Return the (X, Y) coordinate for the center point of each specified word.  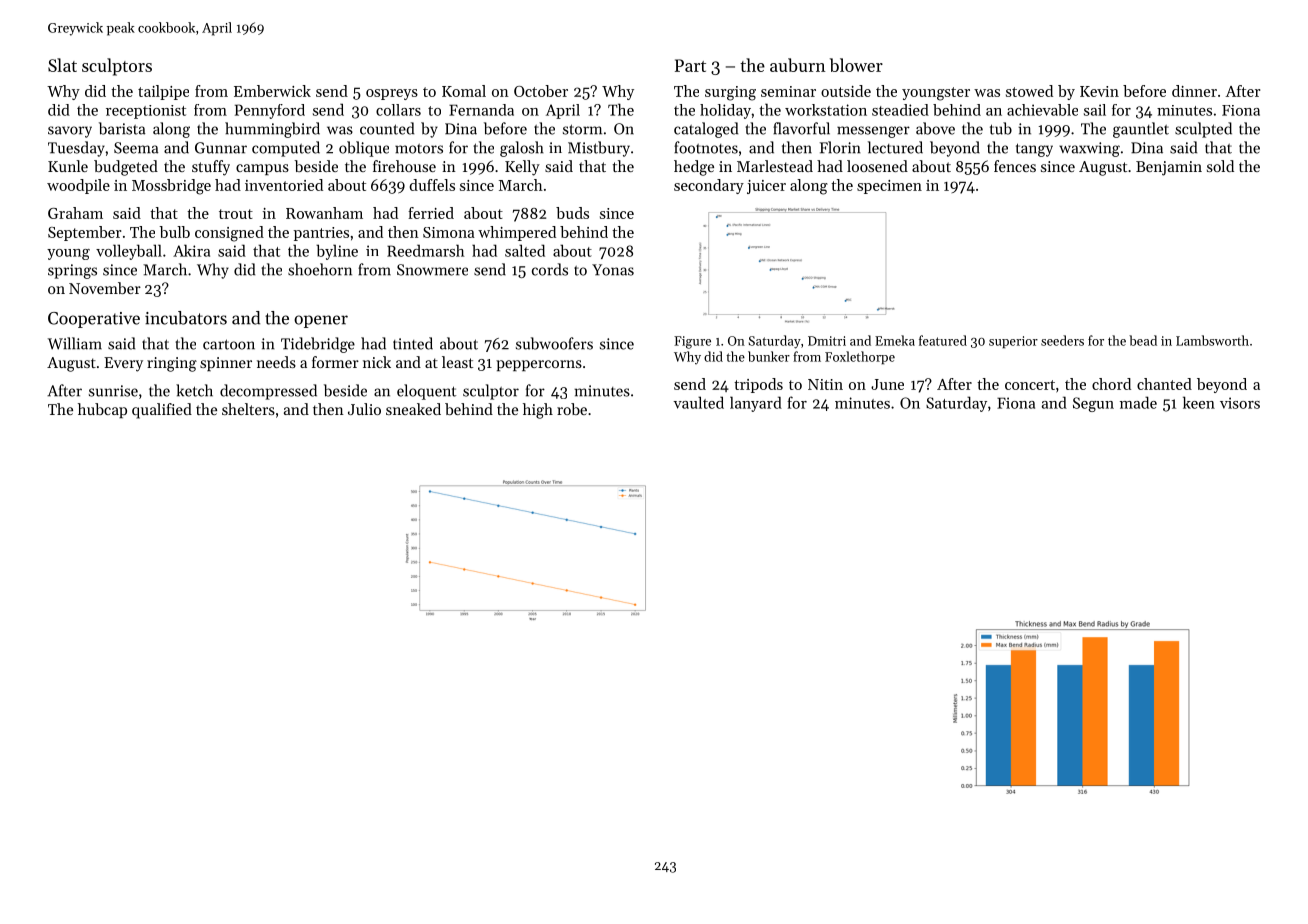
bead (1143, 340)
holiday (725, 111)
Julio (364, 409)
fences (1015, 166)
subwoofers (554, 343)
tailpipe (163, 92)
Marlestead (775, 166)
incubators (186, 318)
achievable (1042, 110)
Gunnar (221, 148)
